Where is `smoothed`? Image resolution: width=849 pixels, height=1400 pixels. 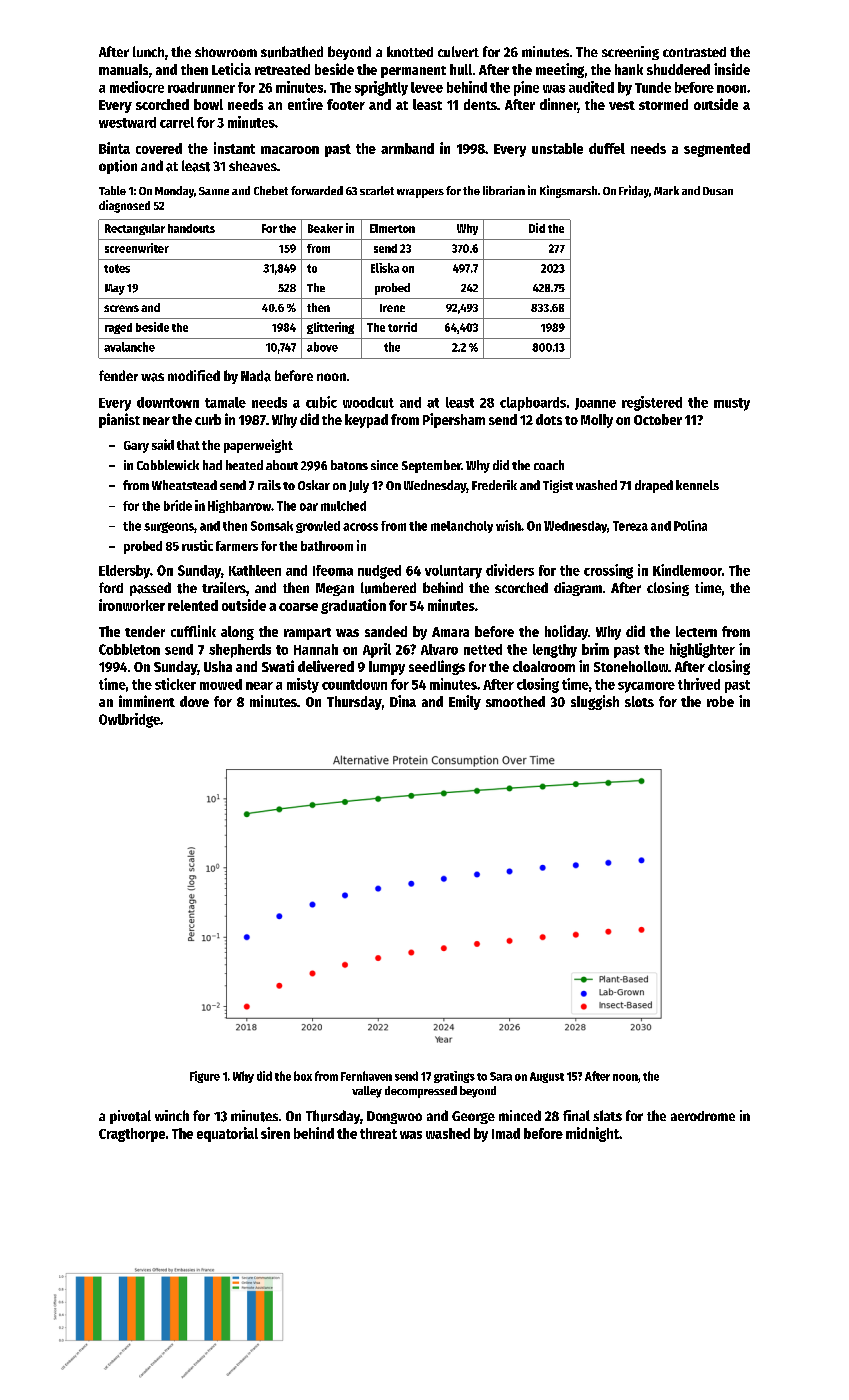
smoothed is located at coordinates (515, 701).
